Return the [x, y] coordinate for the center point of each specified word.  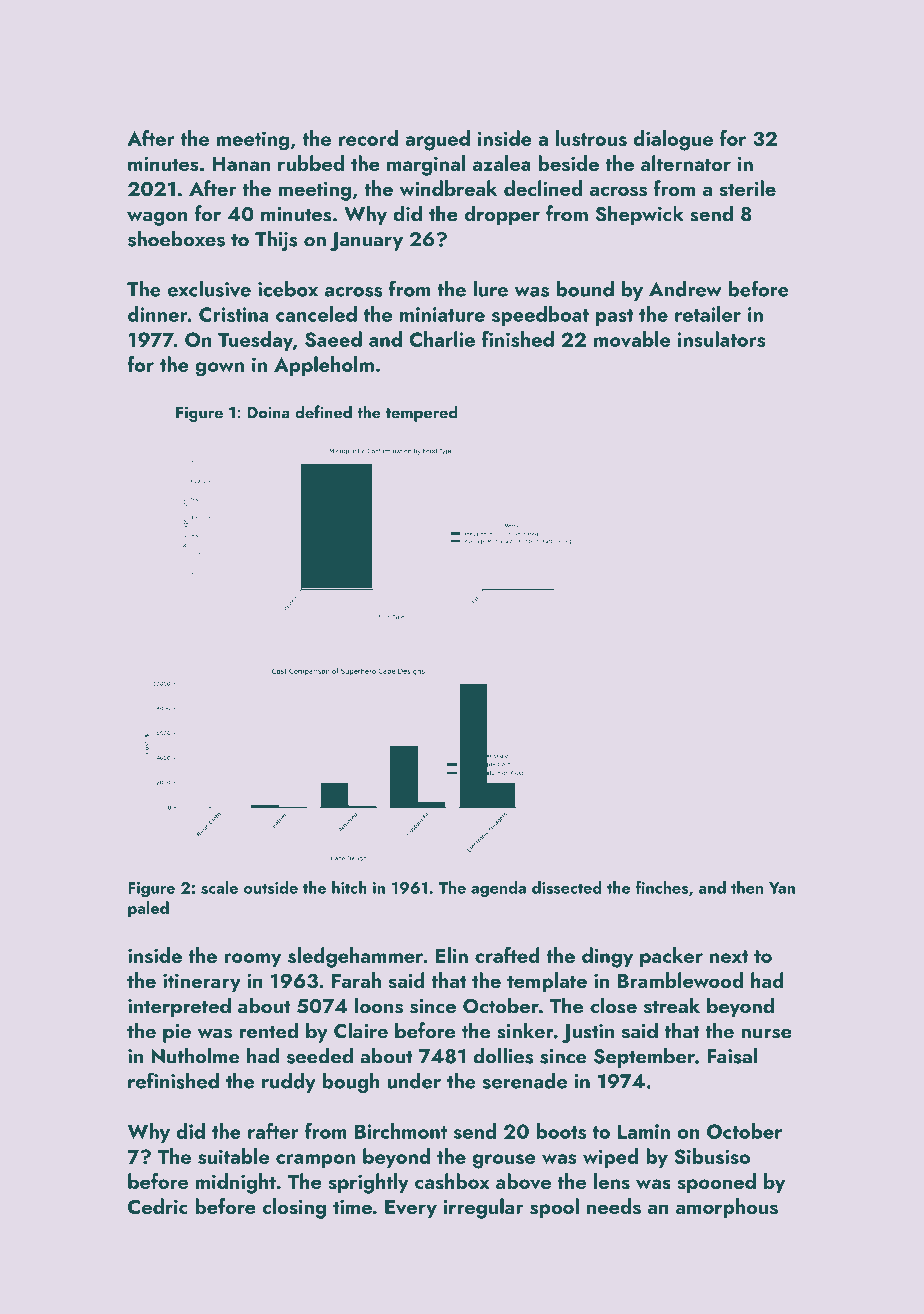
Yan [782, 888]
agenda [498, 889]
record [368, 138]
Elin [452, 955]
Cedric [158, 1206]
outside [271, 887]
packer [671, 957]
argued [437, 140]
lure [490, 289]
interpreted [179, 1007]
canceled [316, 314]
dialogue [673, 140]
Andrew [685, 289]
